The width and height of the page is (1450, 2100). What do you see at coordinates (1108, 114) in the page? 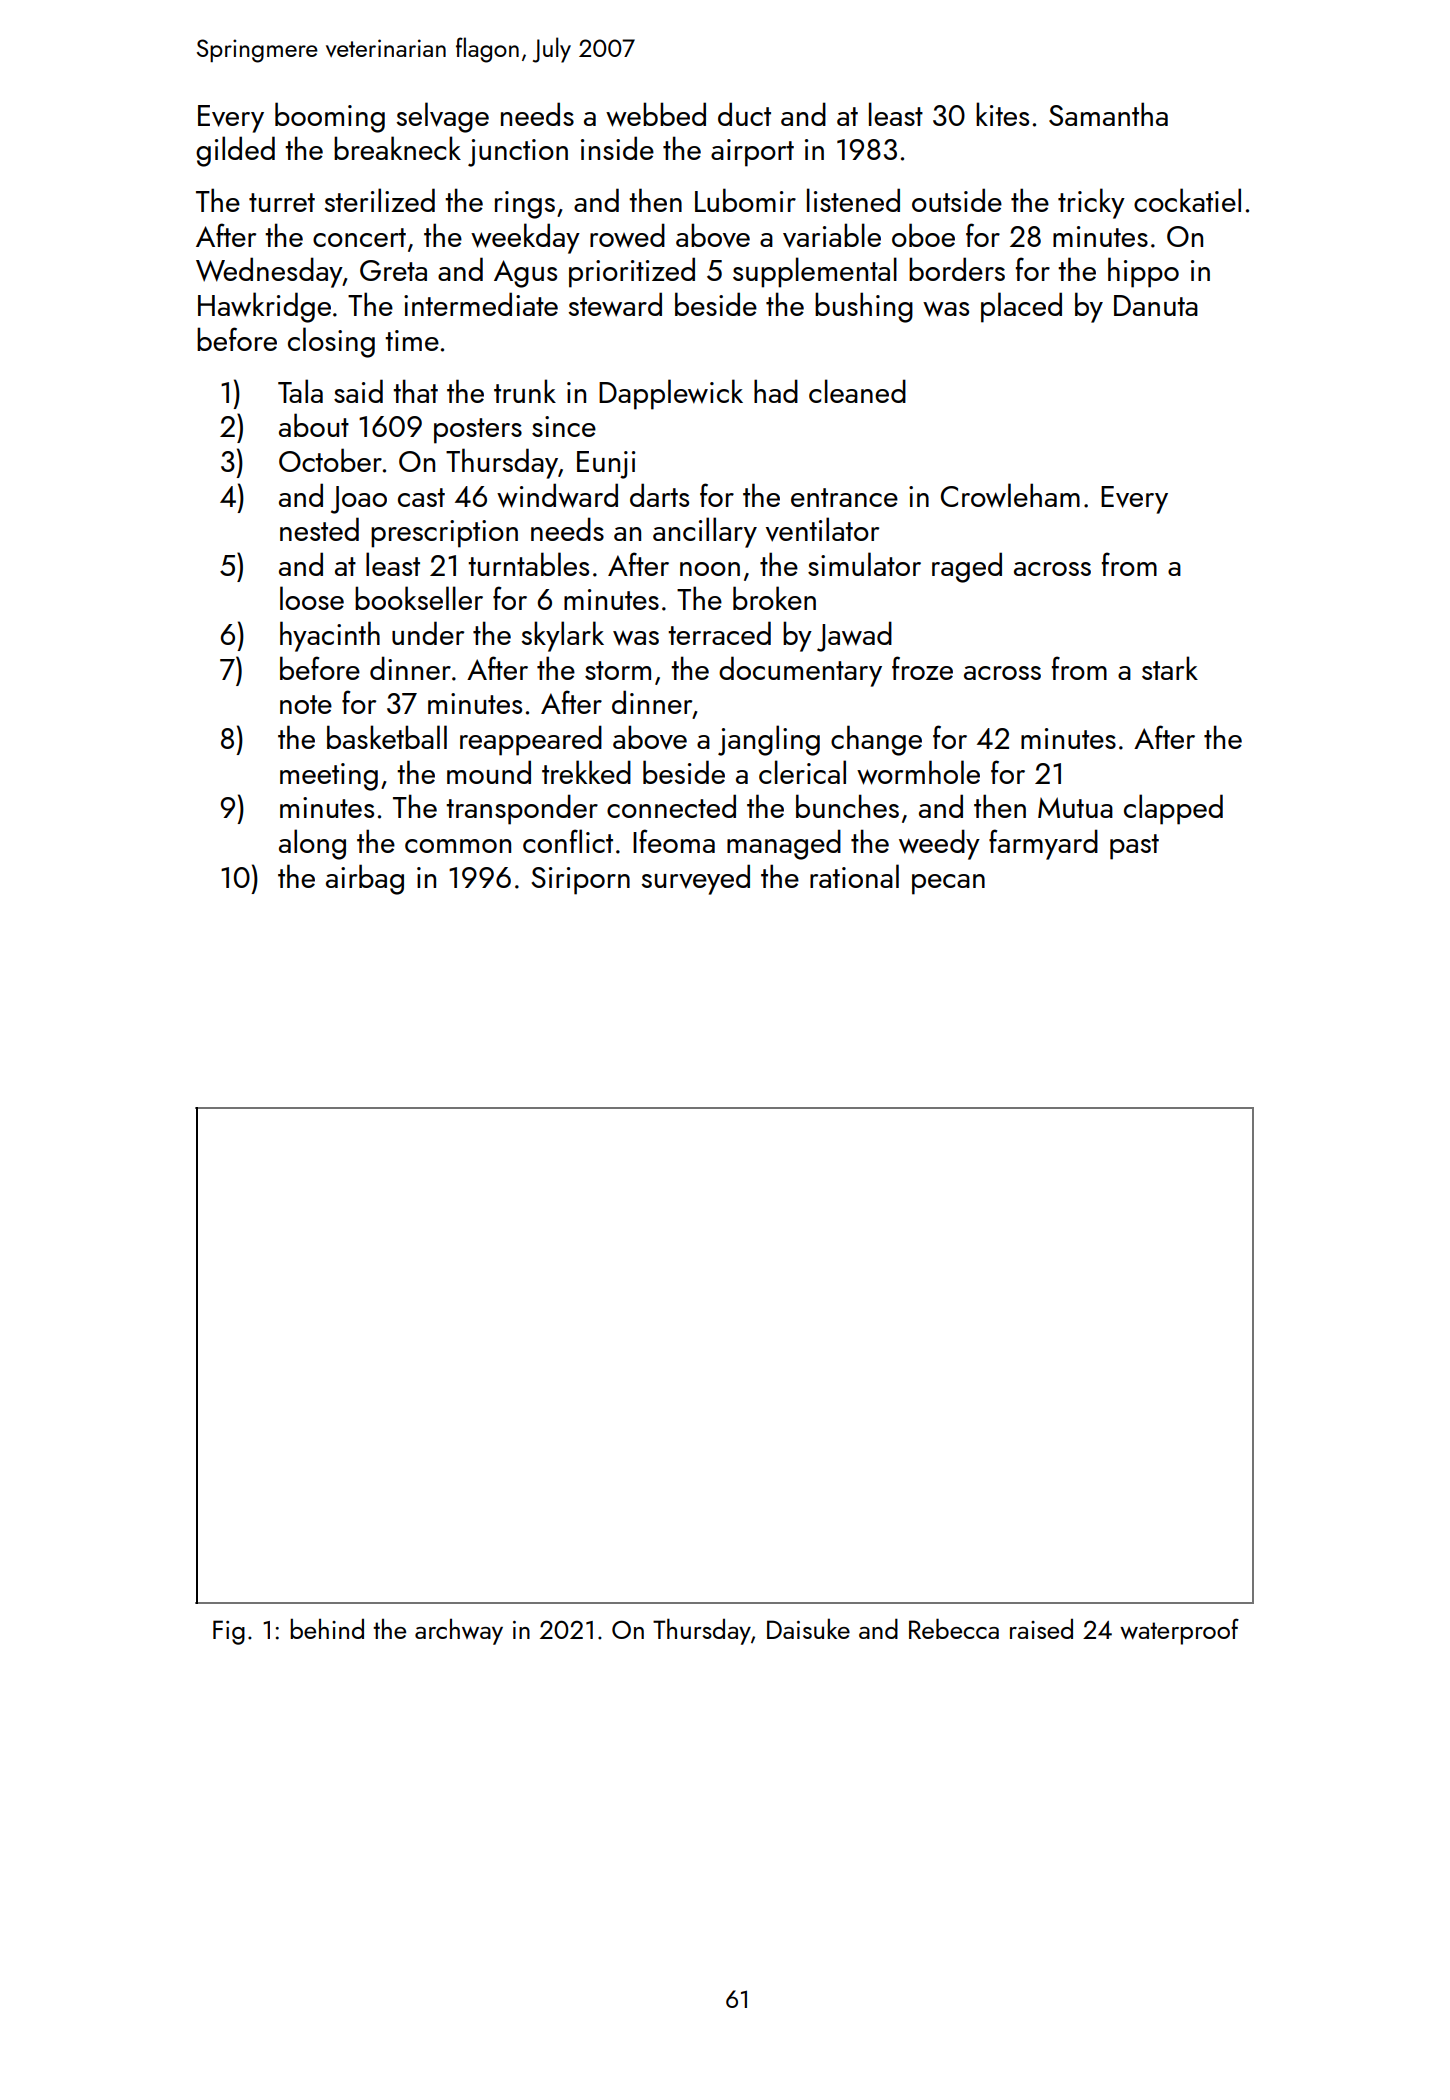
I see `Samantha` at bounding box center [1108, 114].
